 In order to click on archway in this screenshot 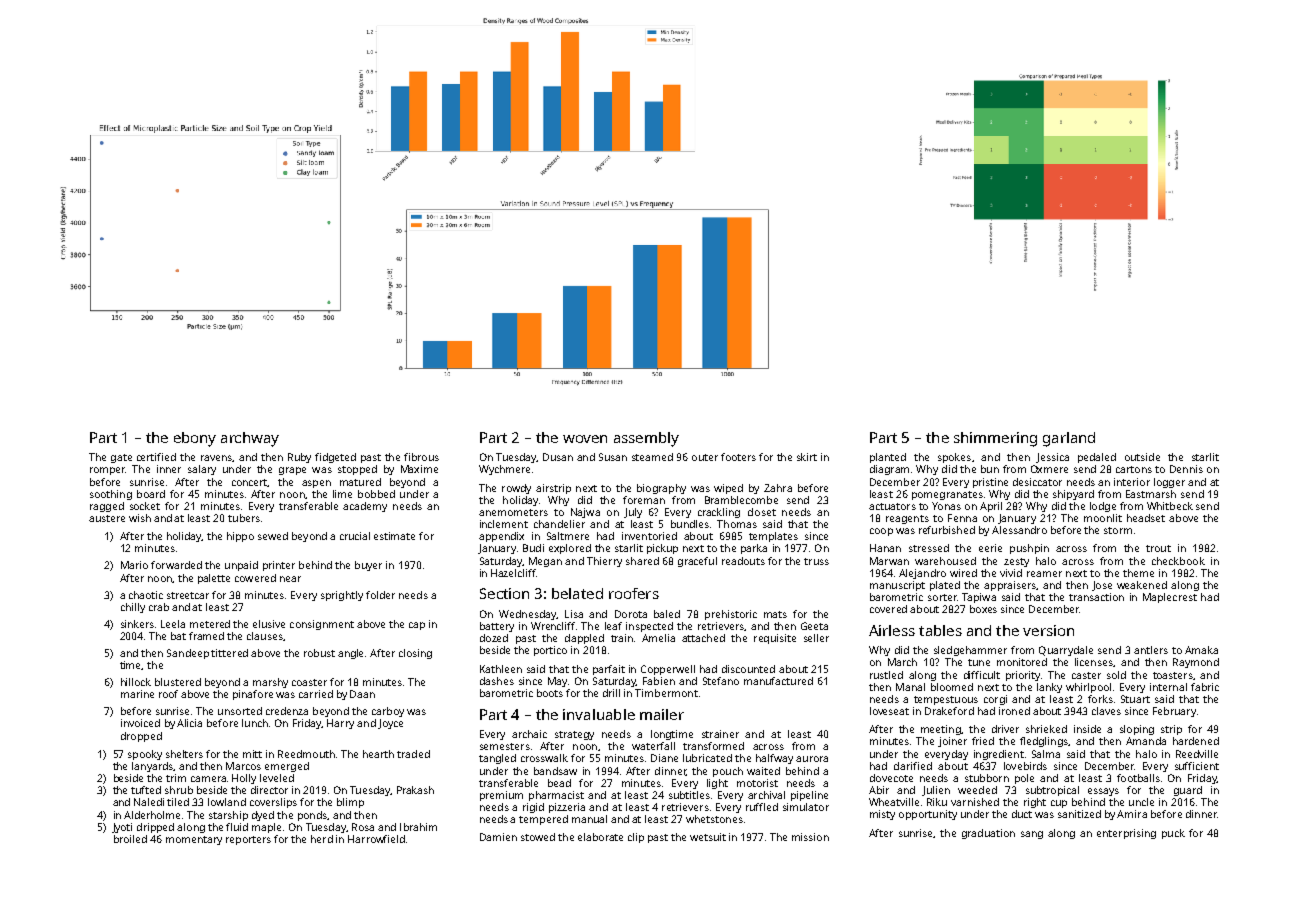, I will do `click(250, 439)`.
